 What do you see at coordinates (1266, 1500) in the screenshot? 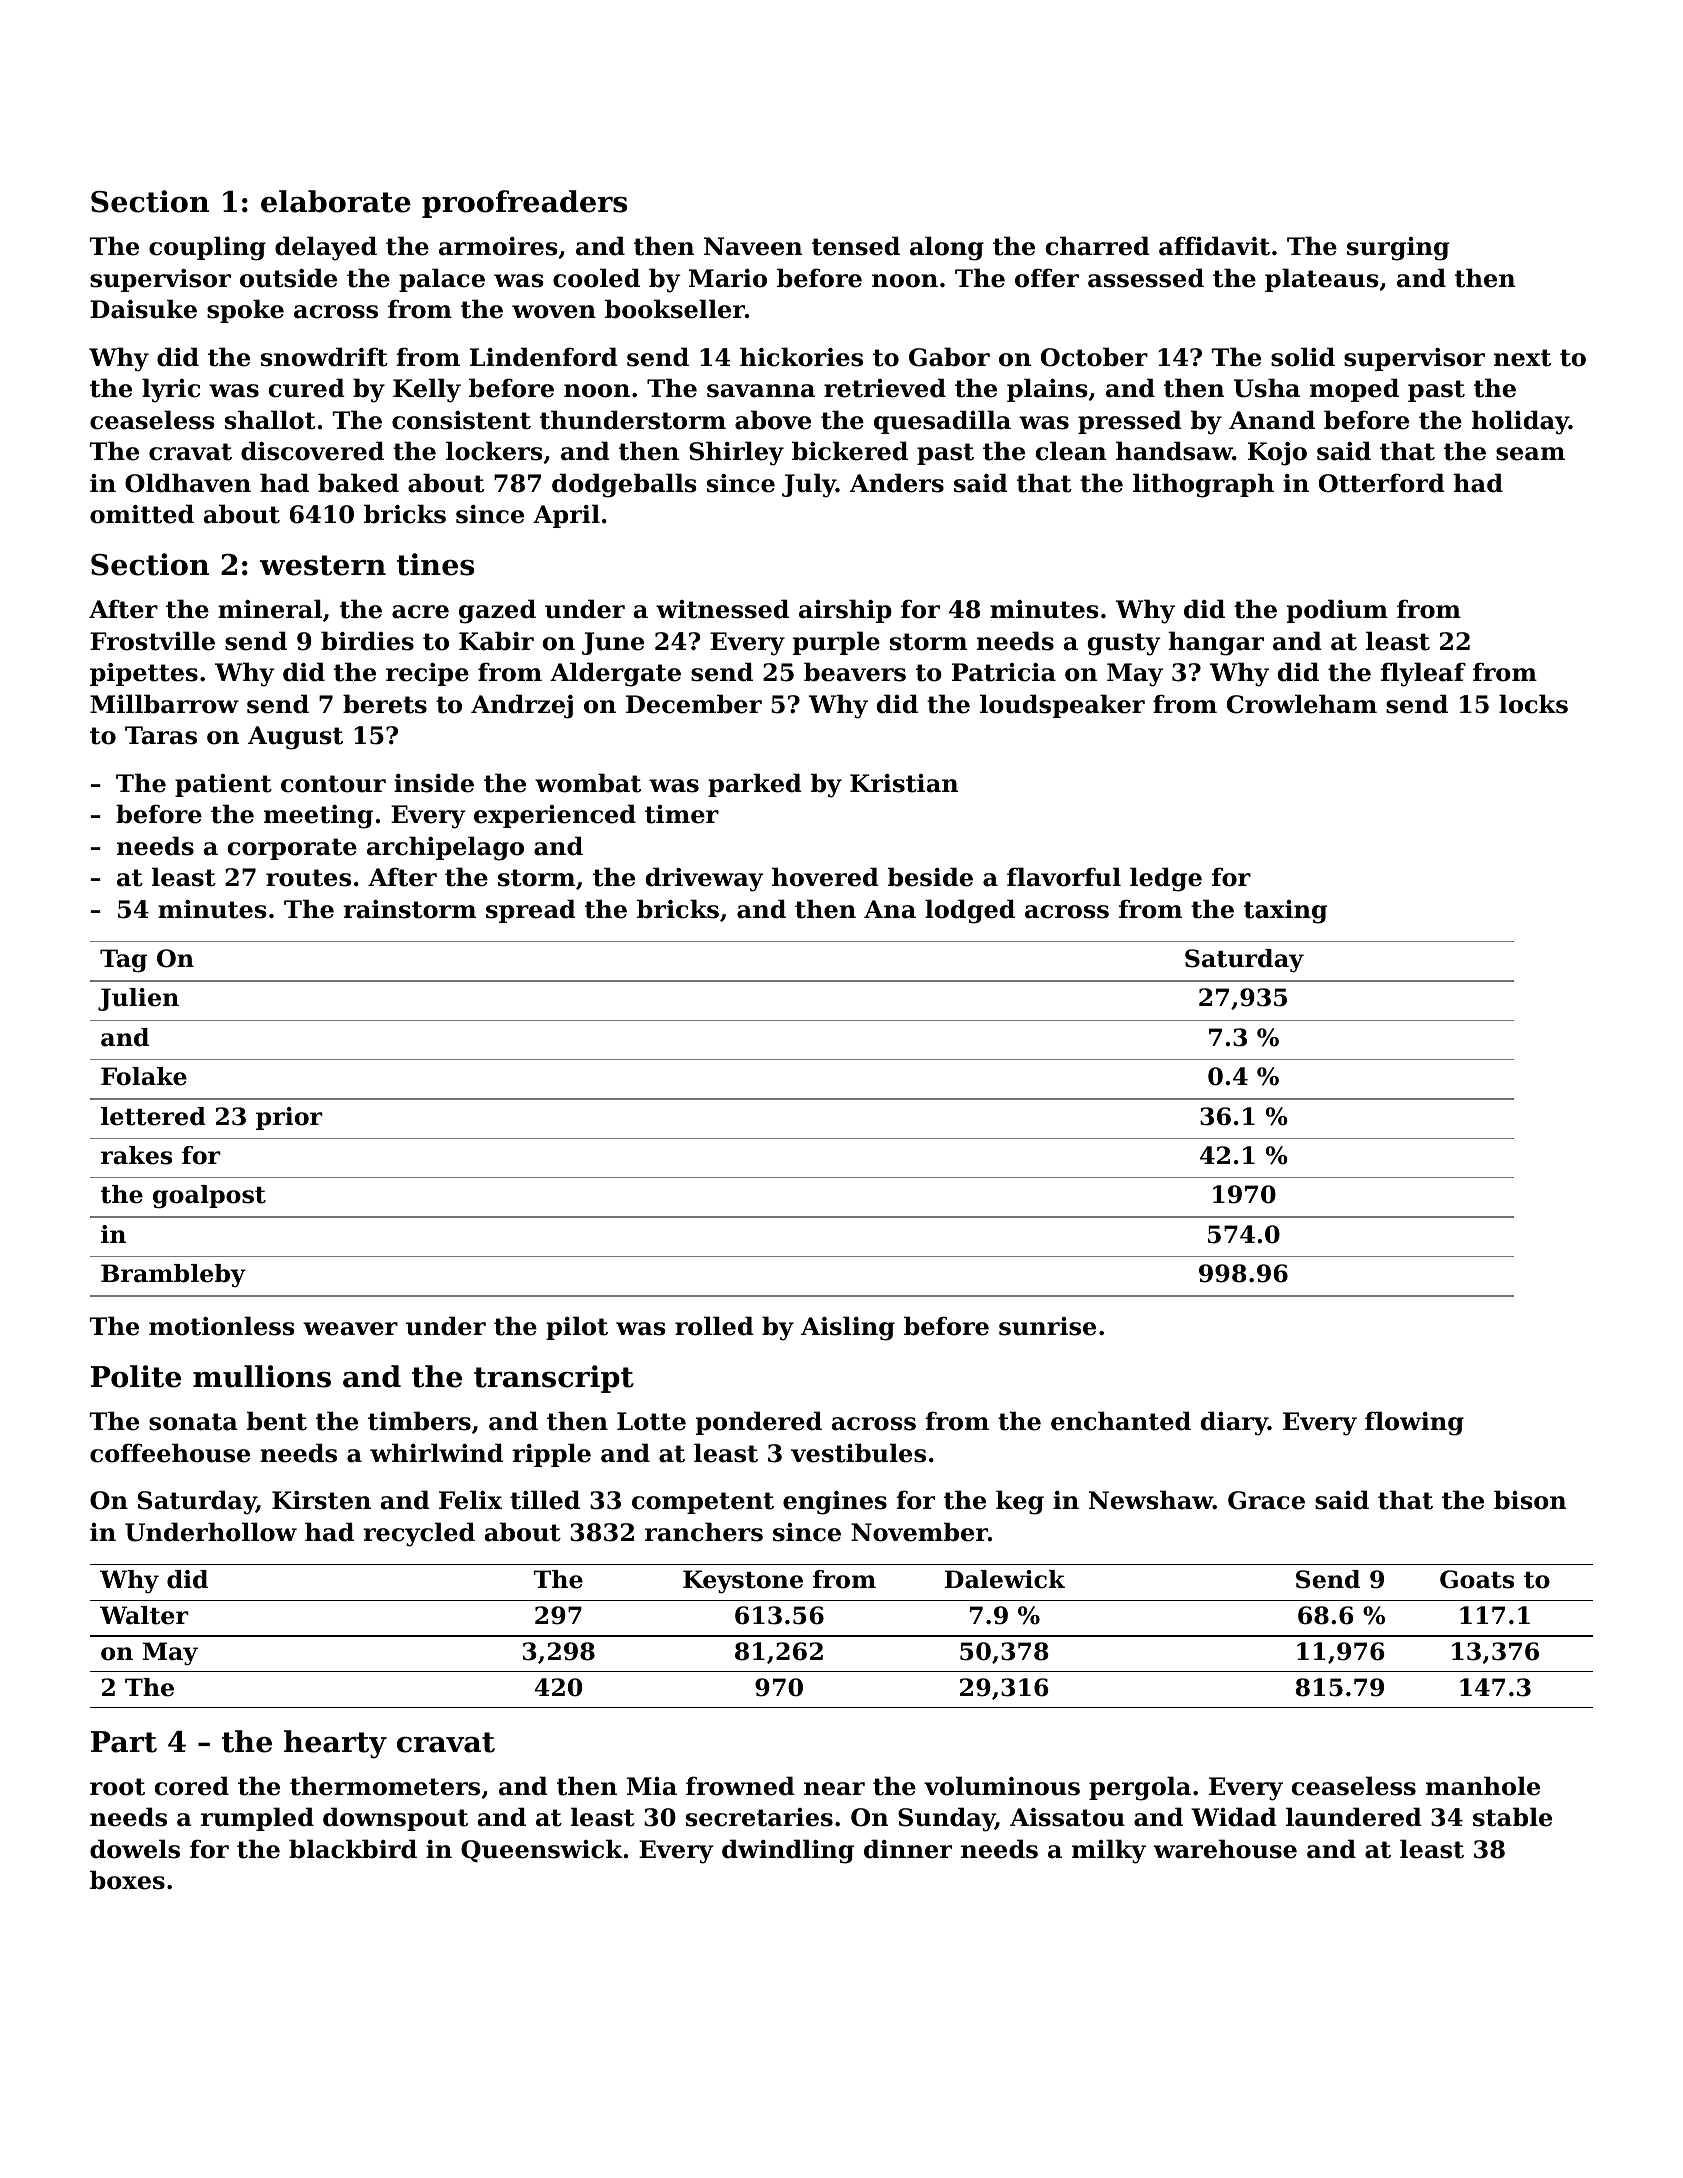
I see `Grace` at bounding box center [1266, 1500].
